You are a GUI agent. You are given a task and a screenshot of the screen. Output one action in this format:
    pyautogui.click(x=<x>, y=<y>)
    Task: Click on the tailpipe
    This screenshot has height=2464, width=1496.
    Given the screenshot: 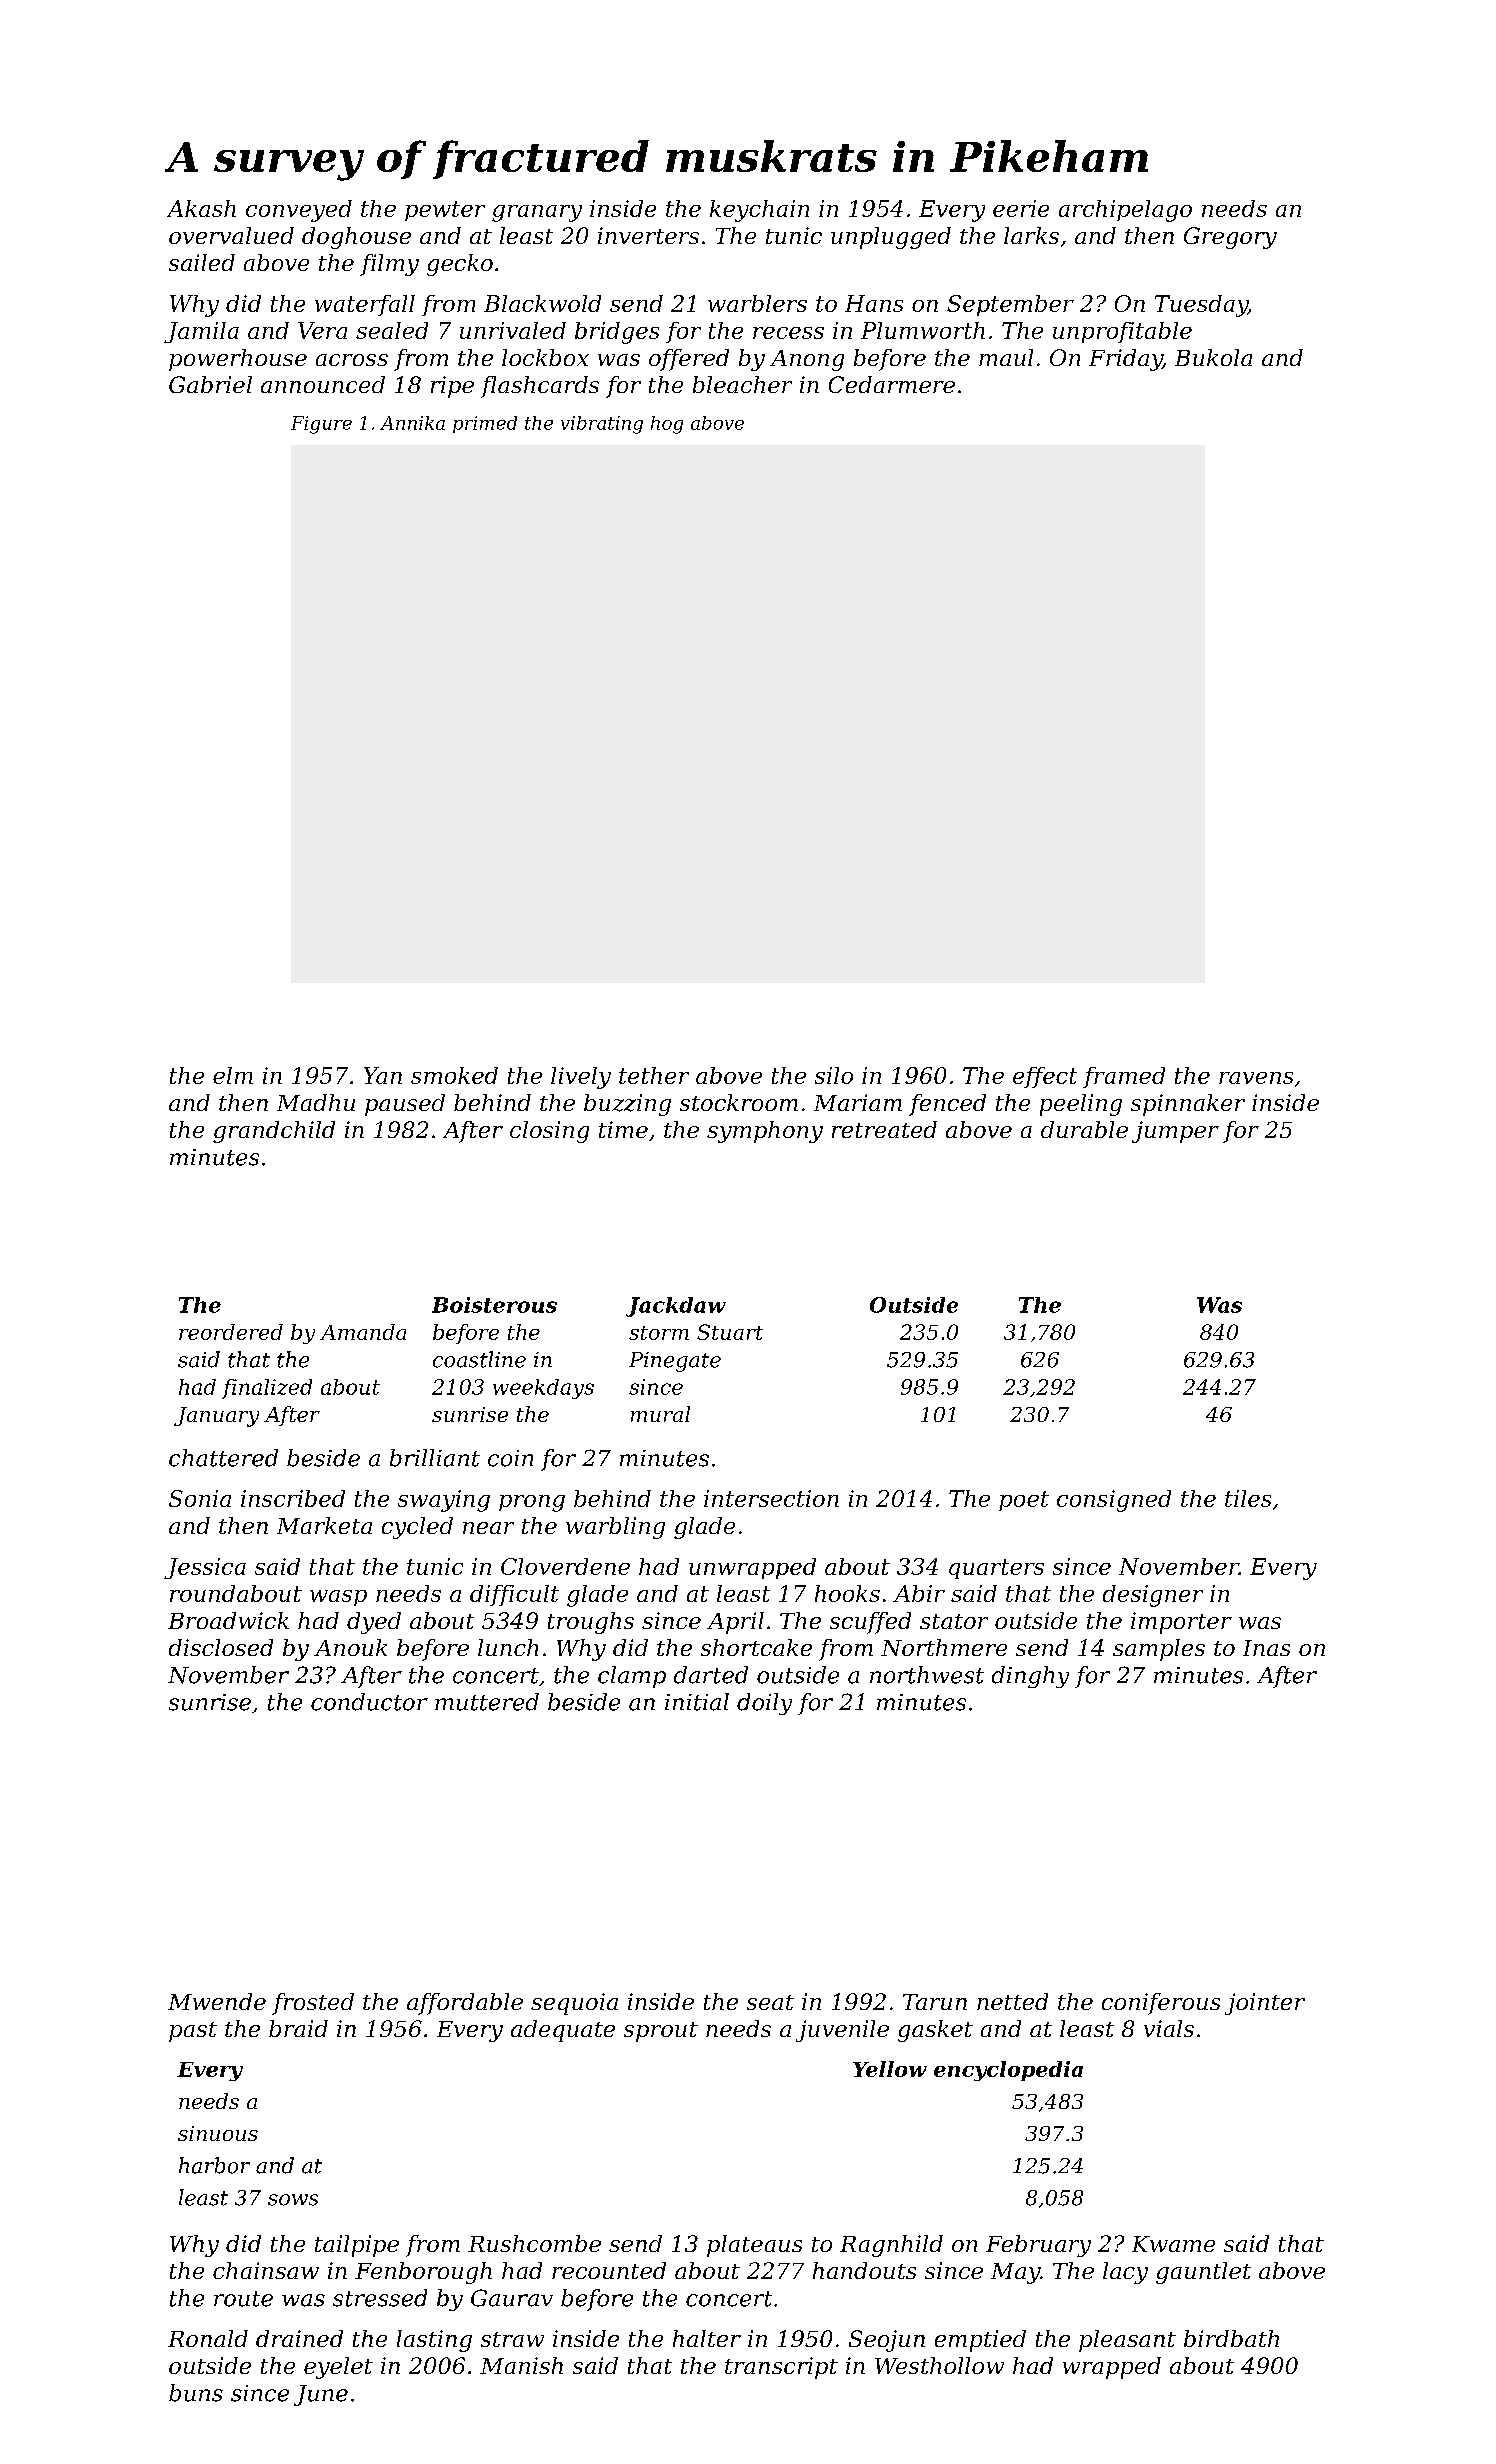 What is the action you would take?
    pyautogui.click(x=357, y=2246)
